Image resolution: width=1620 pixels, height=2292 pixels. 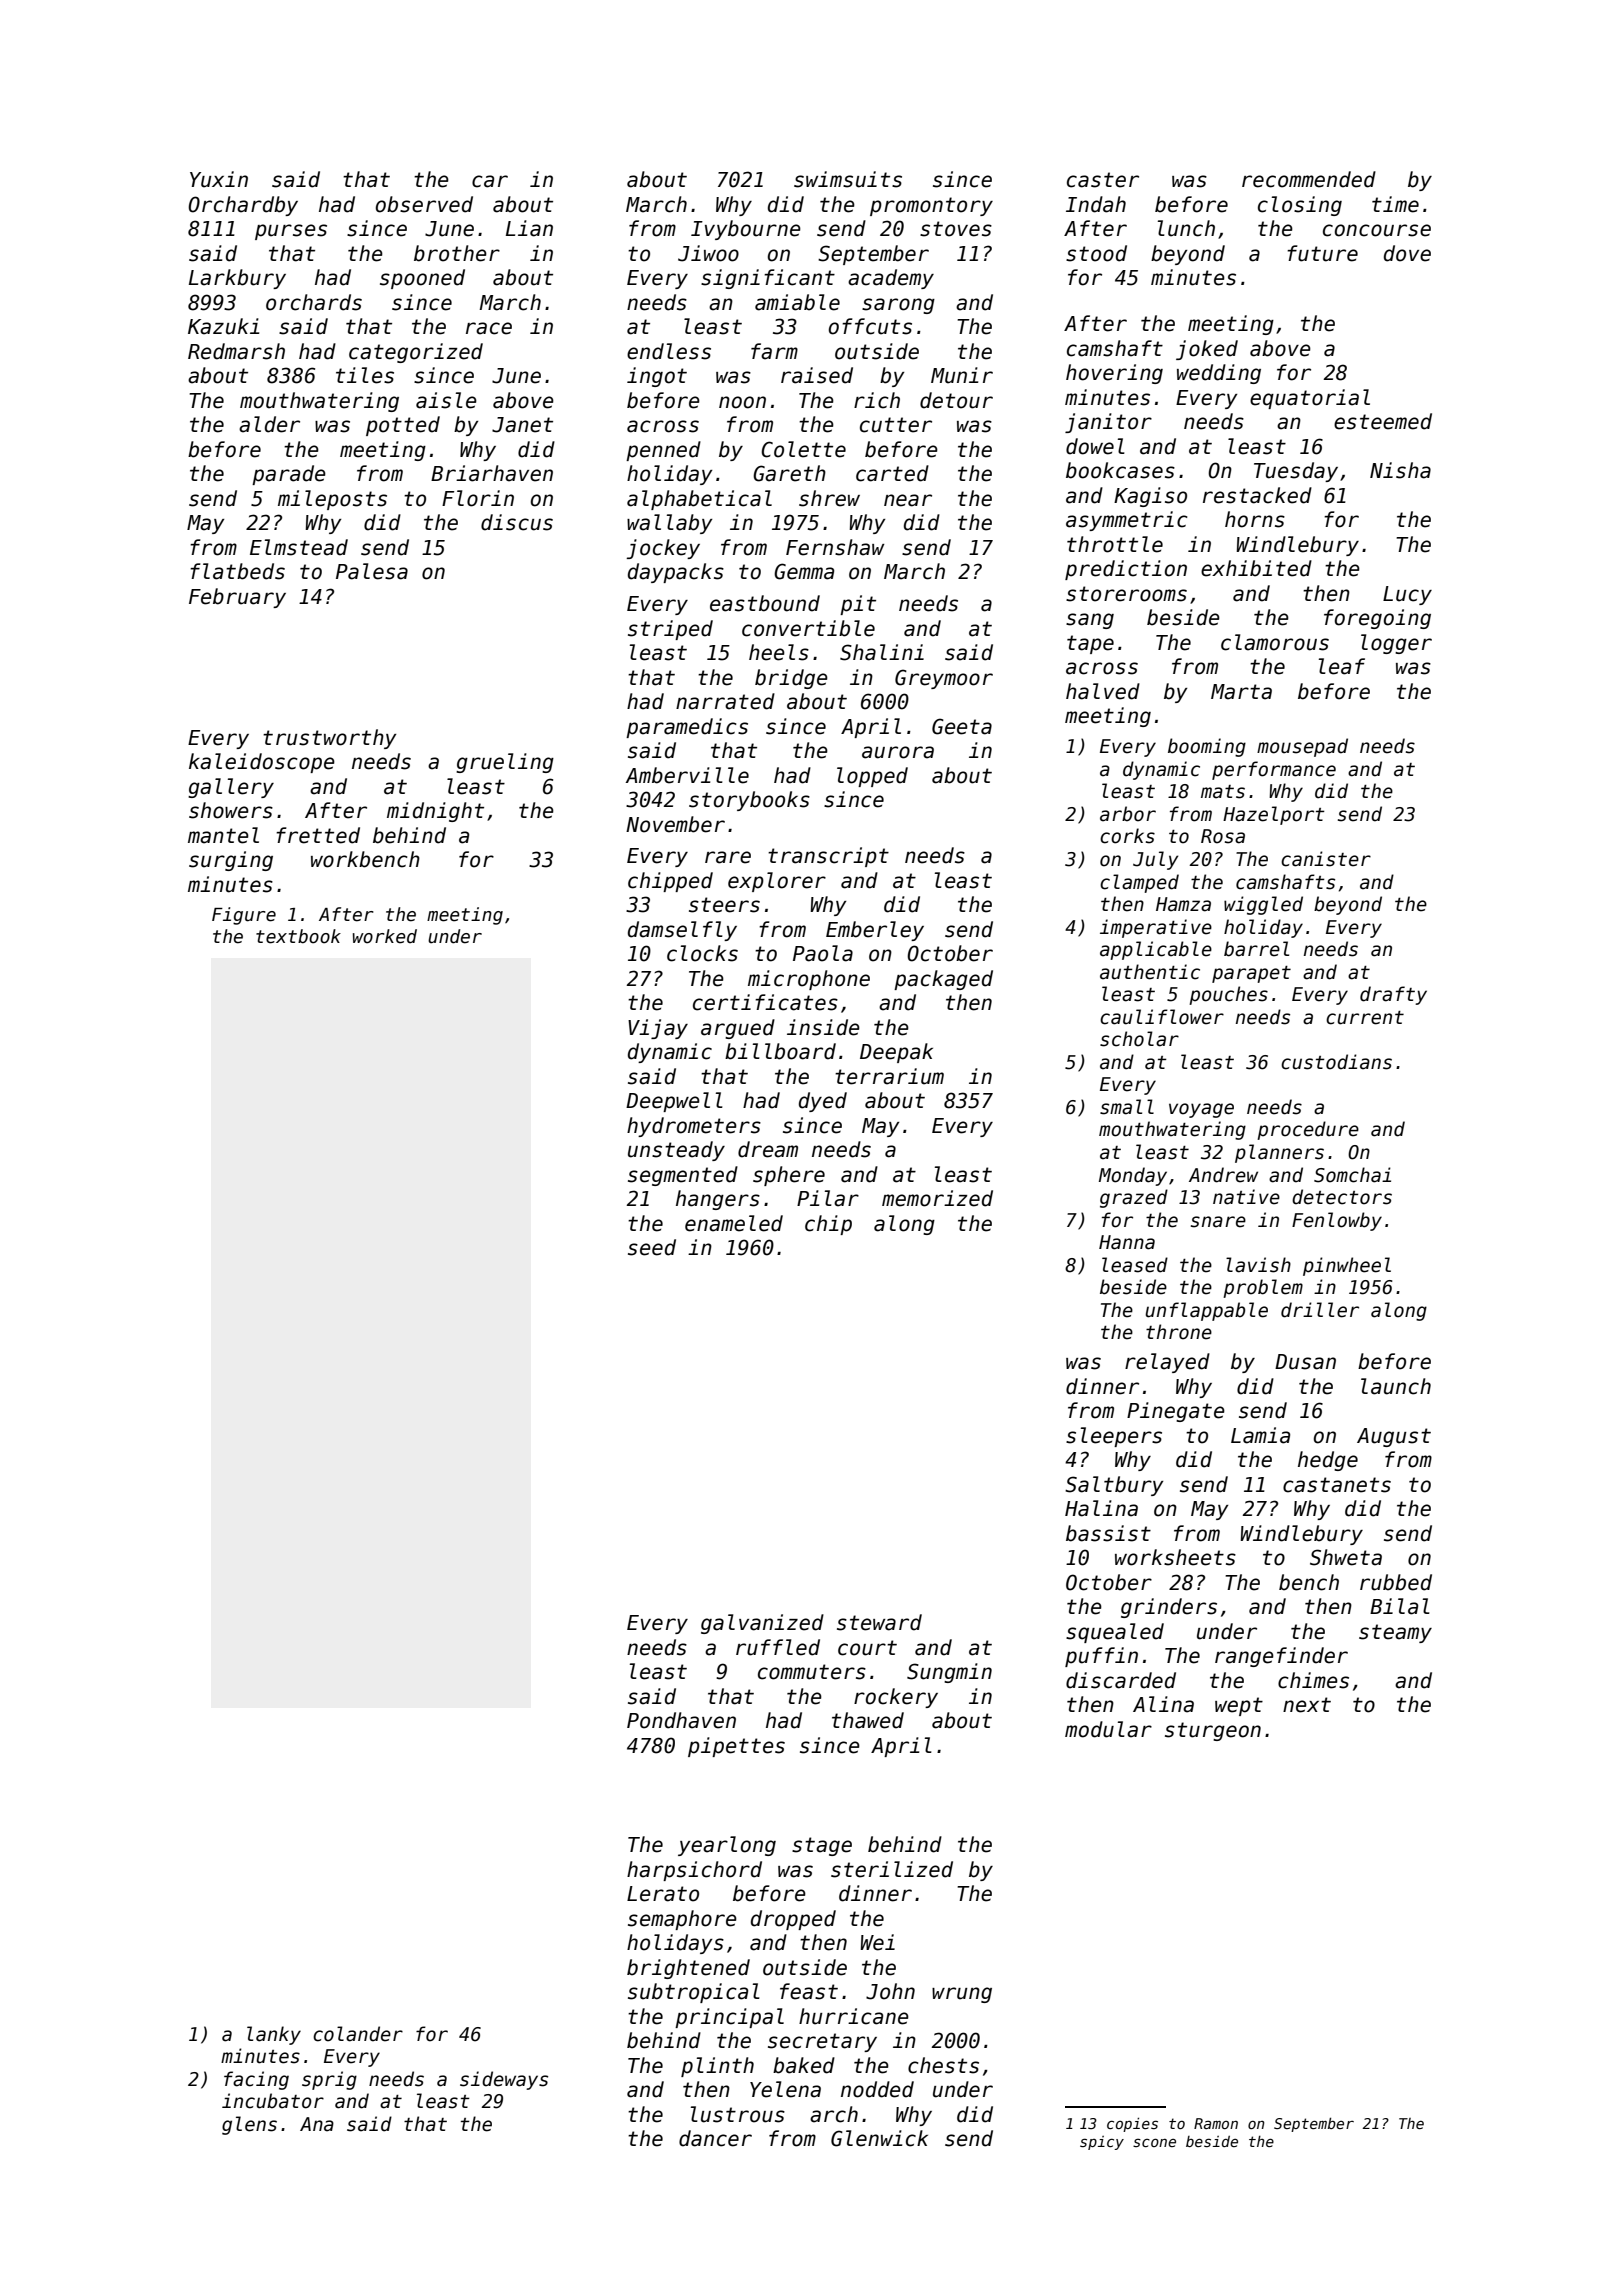 I want to click on Yuxin, so click(x=219, y=179).
